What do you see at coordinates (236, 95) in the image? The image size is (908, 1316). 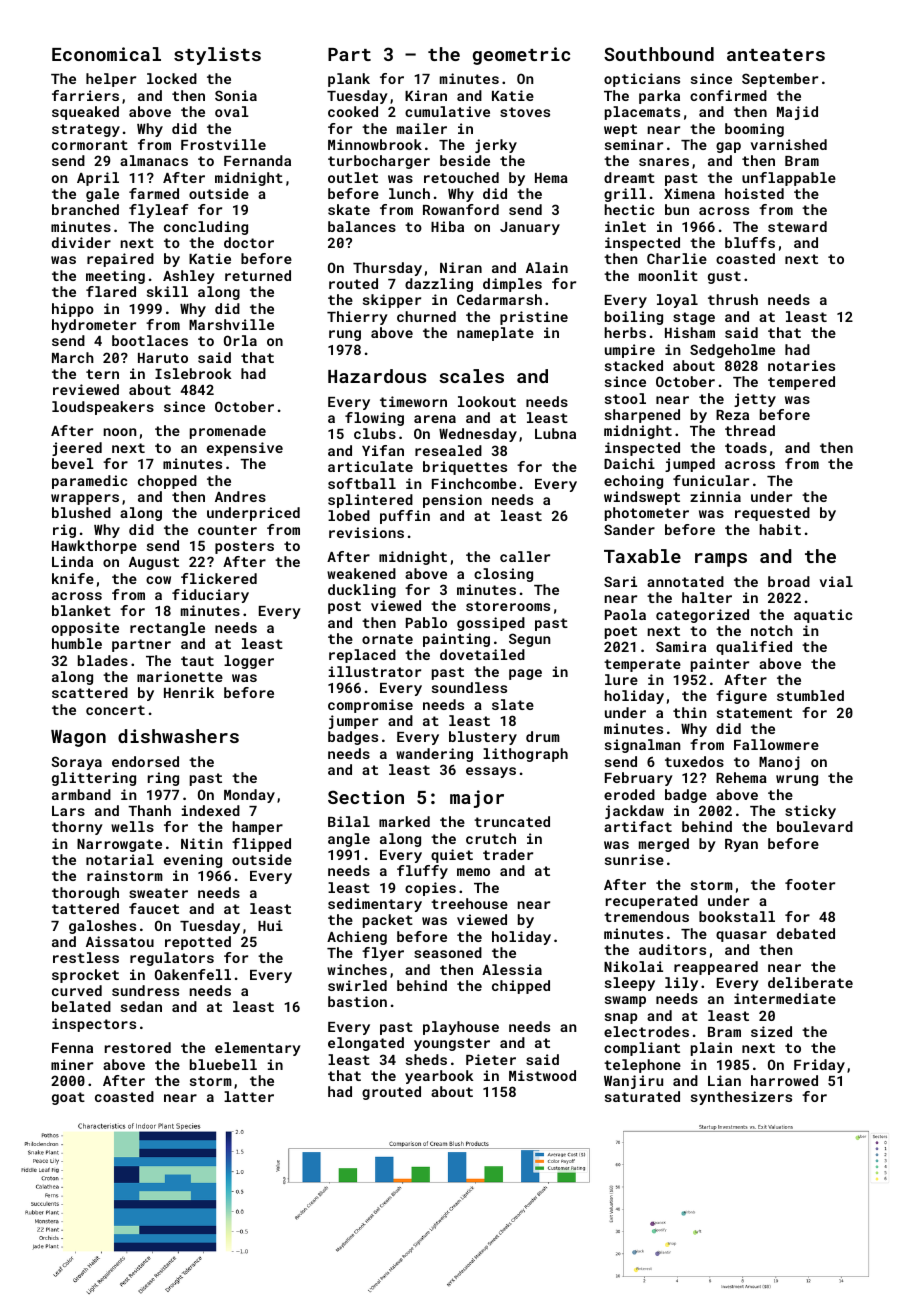 I see `Sonia` at bounding box center [236, 95].
